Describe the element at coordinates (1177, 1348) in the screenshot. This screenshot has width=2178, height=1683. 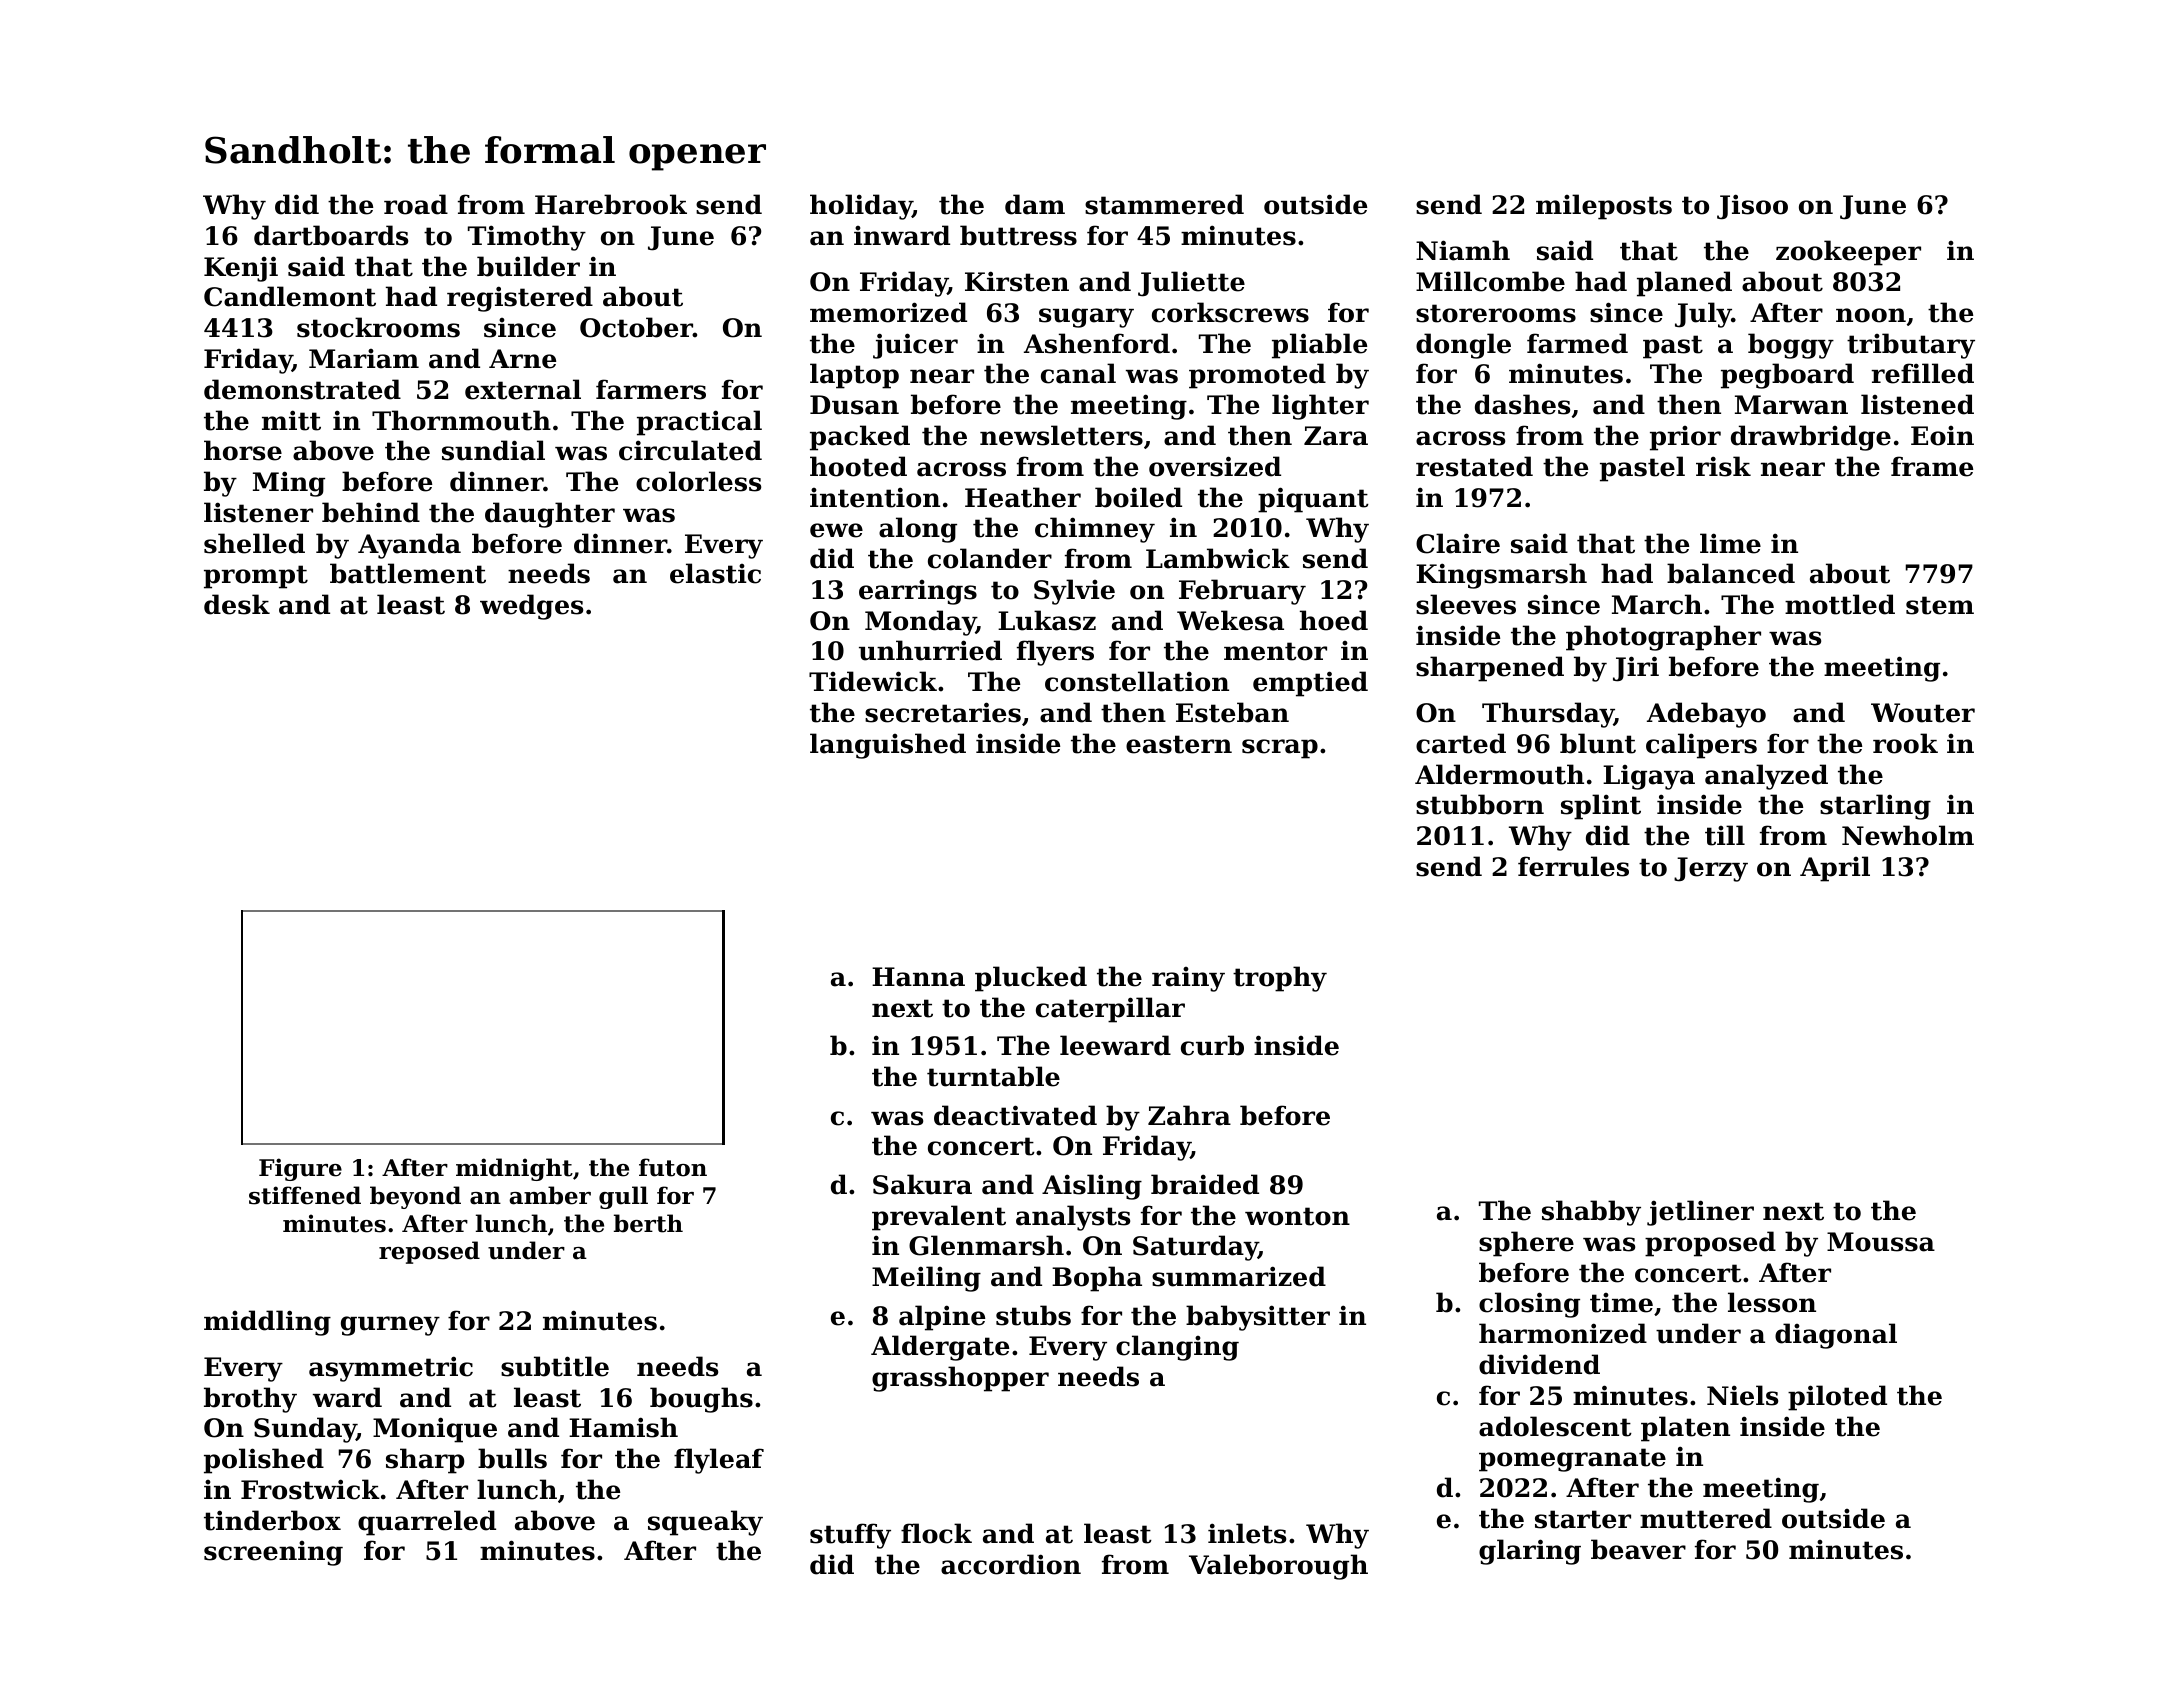
I see `clanging` at that location.
